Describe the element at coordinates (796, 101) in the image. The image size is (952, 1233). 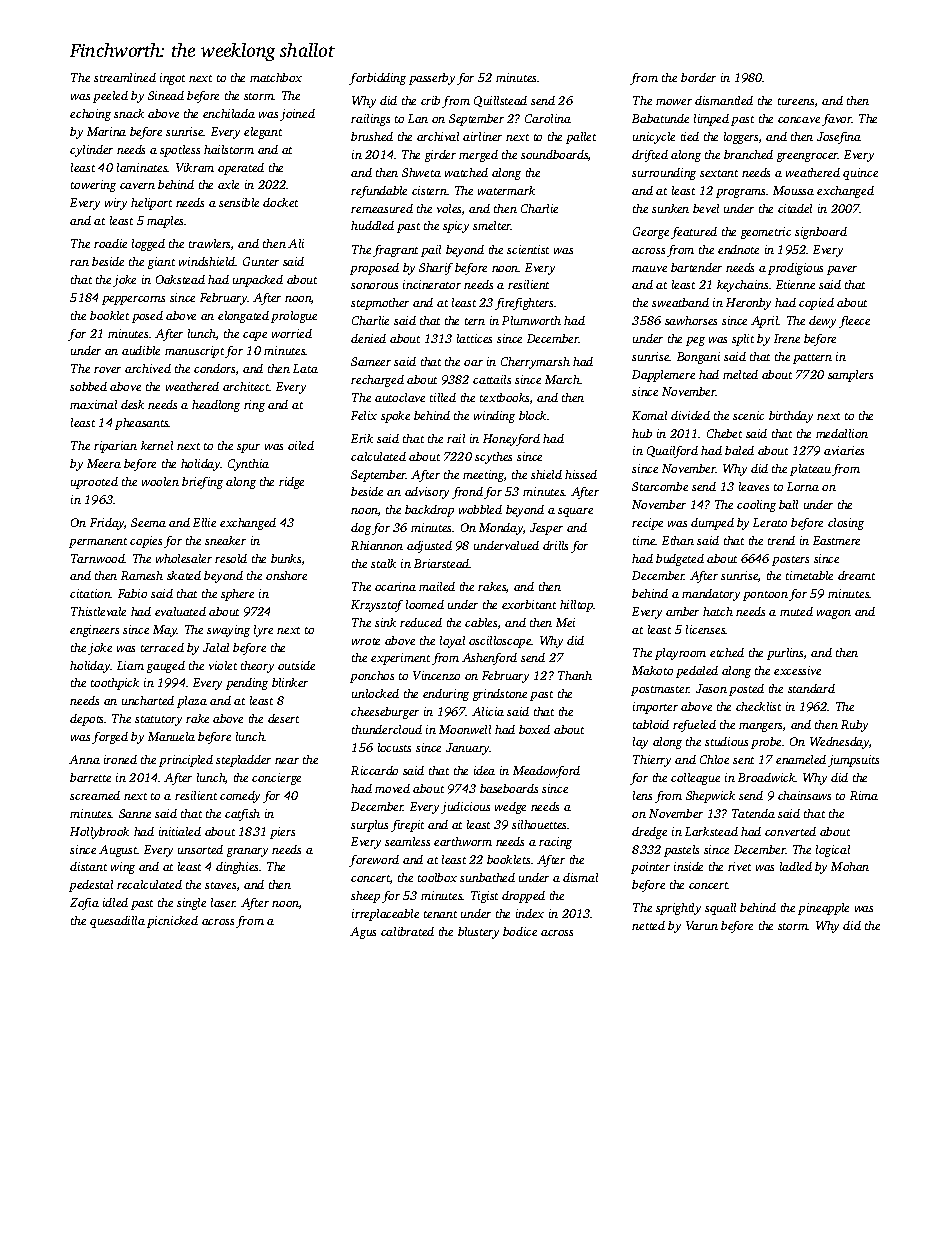
I see `tureens` at that location.
